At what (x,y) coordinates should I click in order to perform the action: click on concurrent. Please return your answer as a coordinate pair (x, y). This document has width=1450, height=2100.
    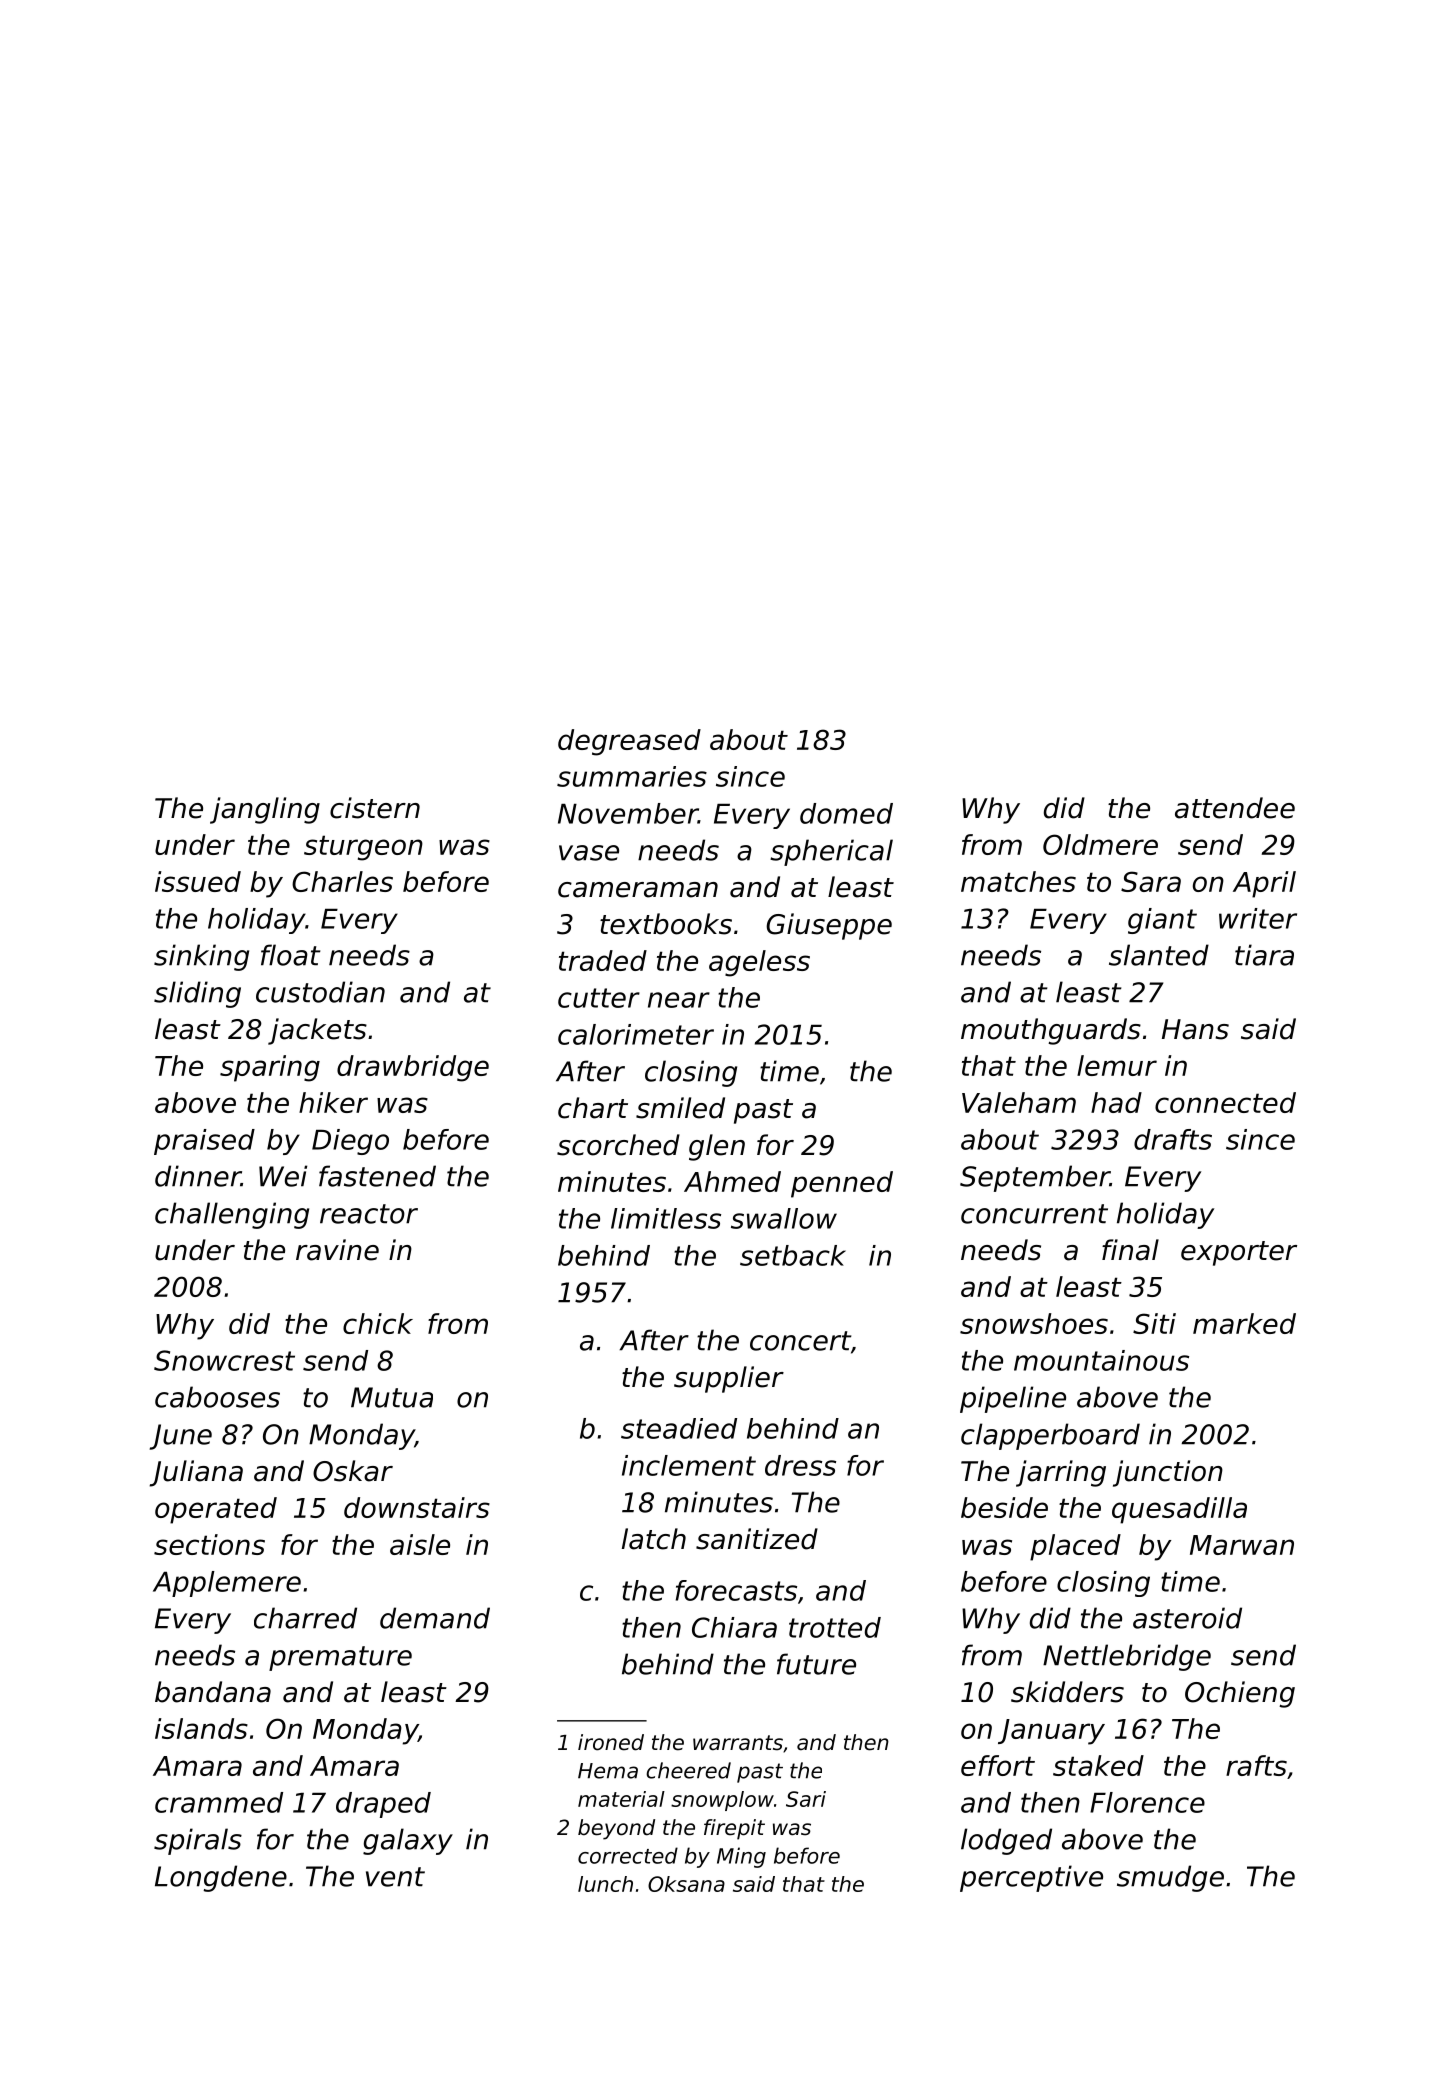
    Looking at the image, I should click on (1034, 1214).
